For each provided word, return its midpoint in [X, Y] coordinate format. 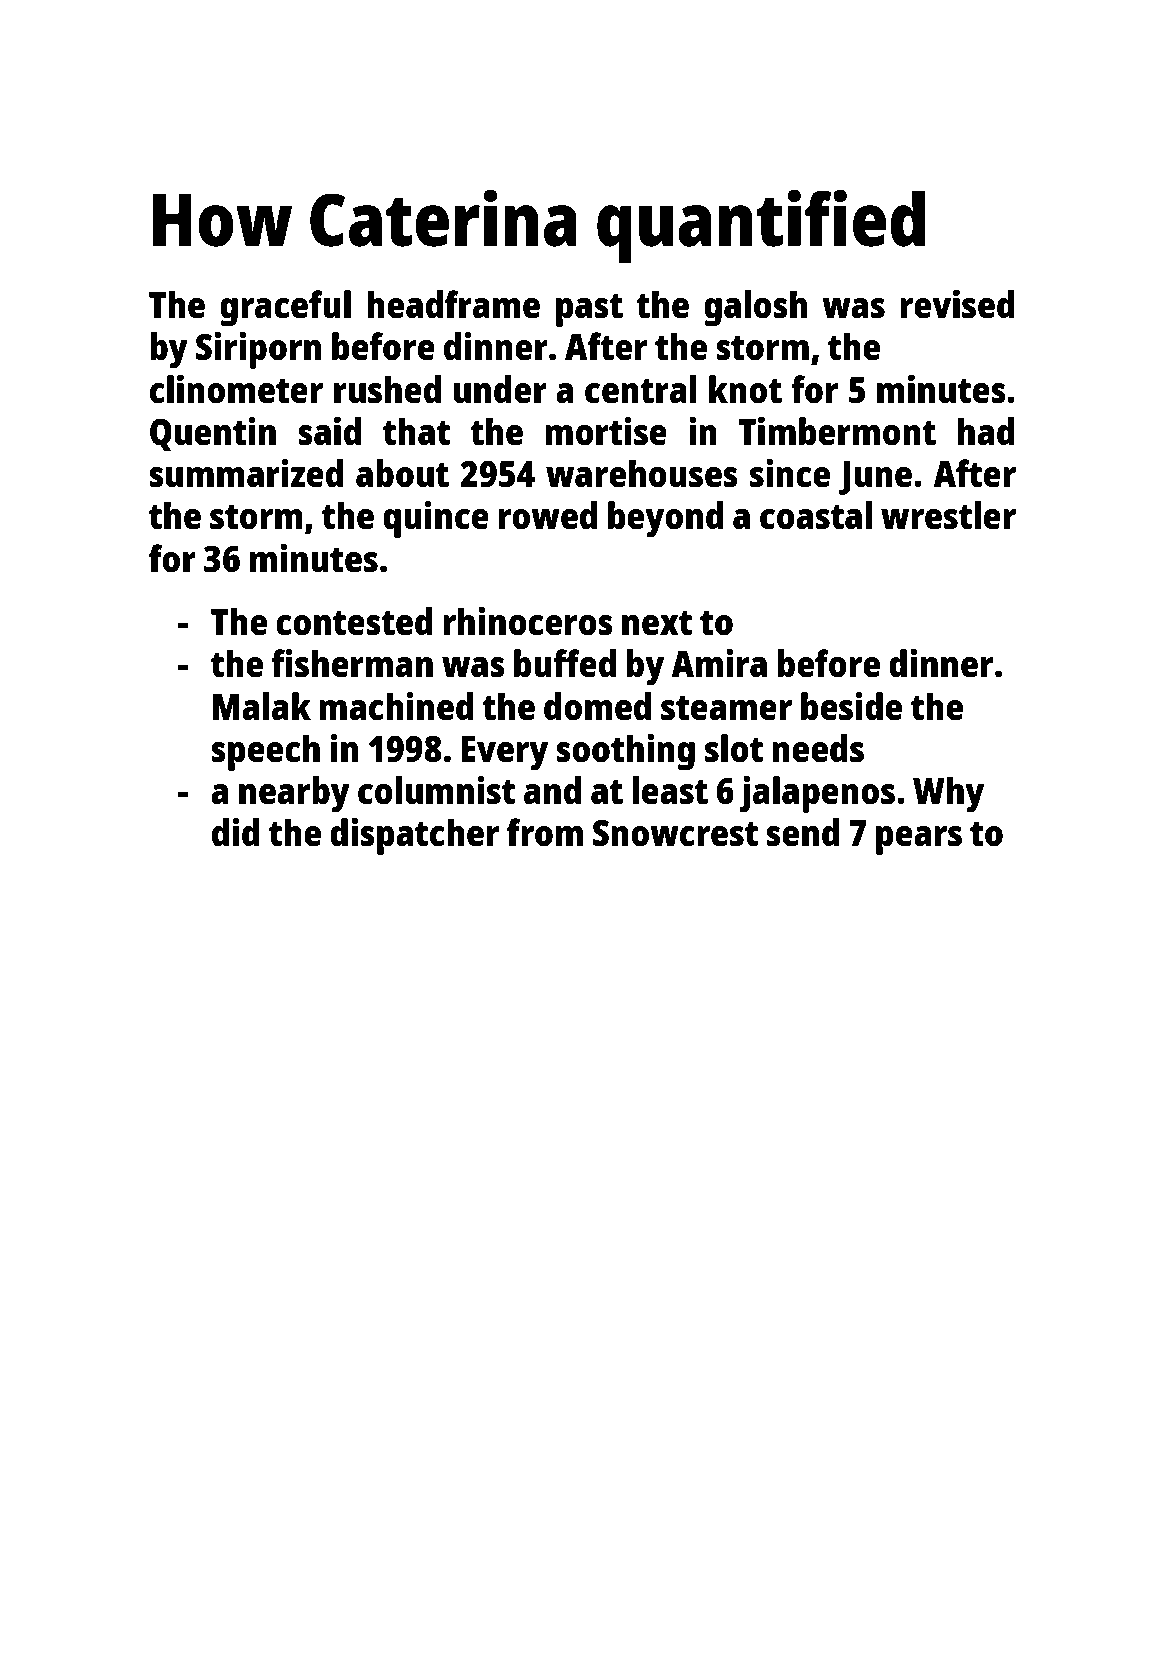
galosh [755, 308]
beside [851, 706]
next [657, 623]
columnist [436, 790]
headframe [453, 304]
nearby [294, 794]
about [402, 473]
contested [354, 621]
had [986, 431]
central [641, 389]
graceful [285, 308]
